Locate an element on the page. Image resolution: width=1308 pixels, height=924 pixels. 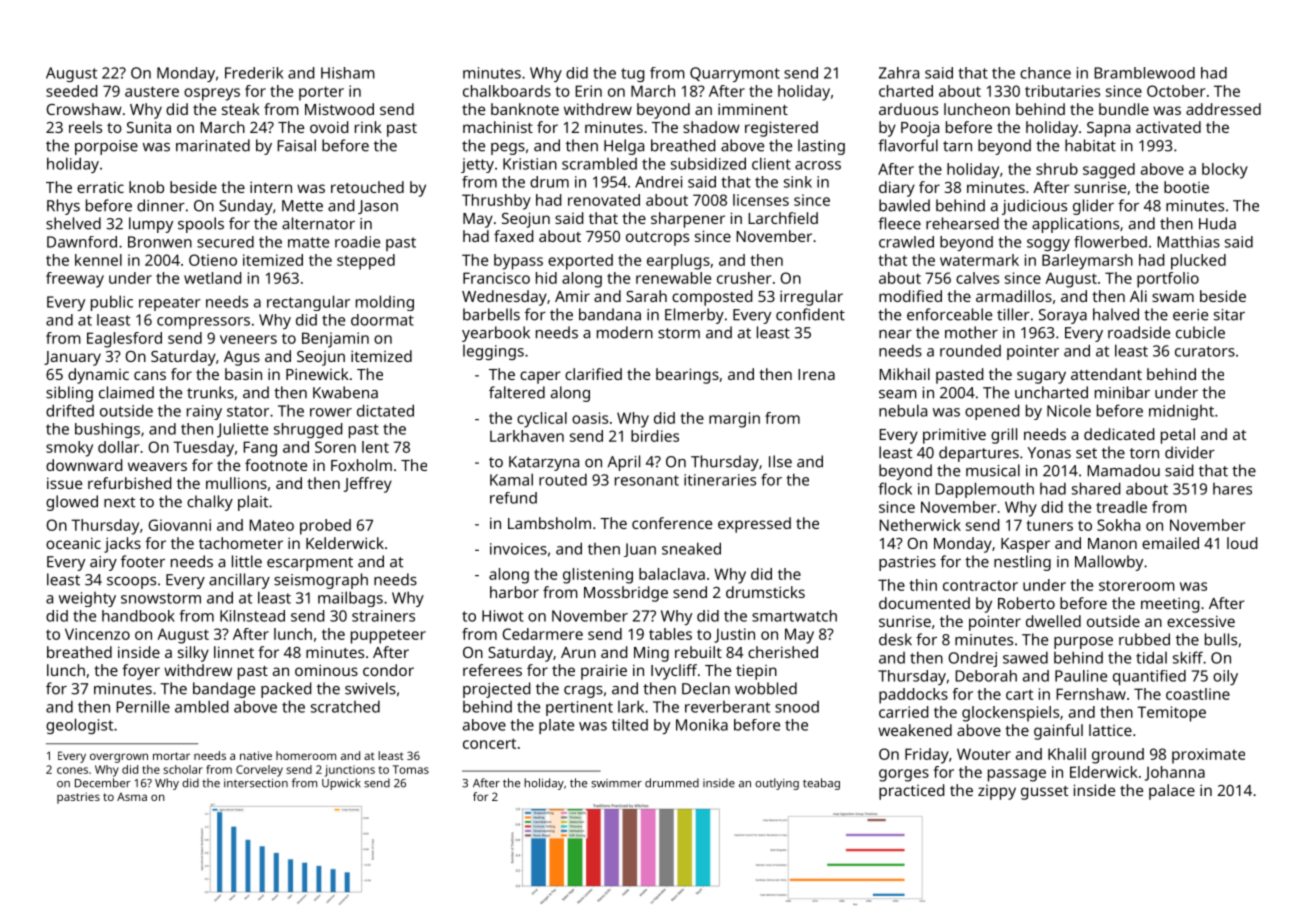
tug is located at coordinates (632, 75).
